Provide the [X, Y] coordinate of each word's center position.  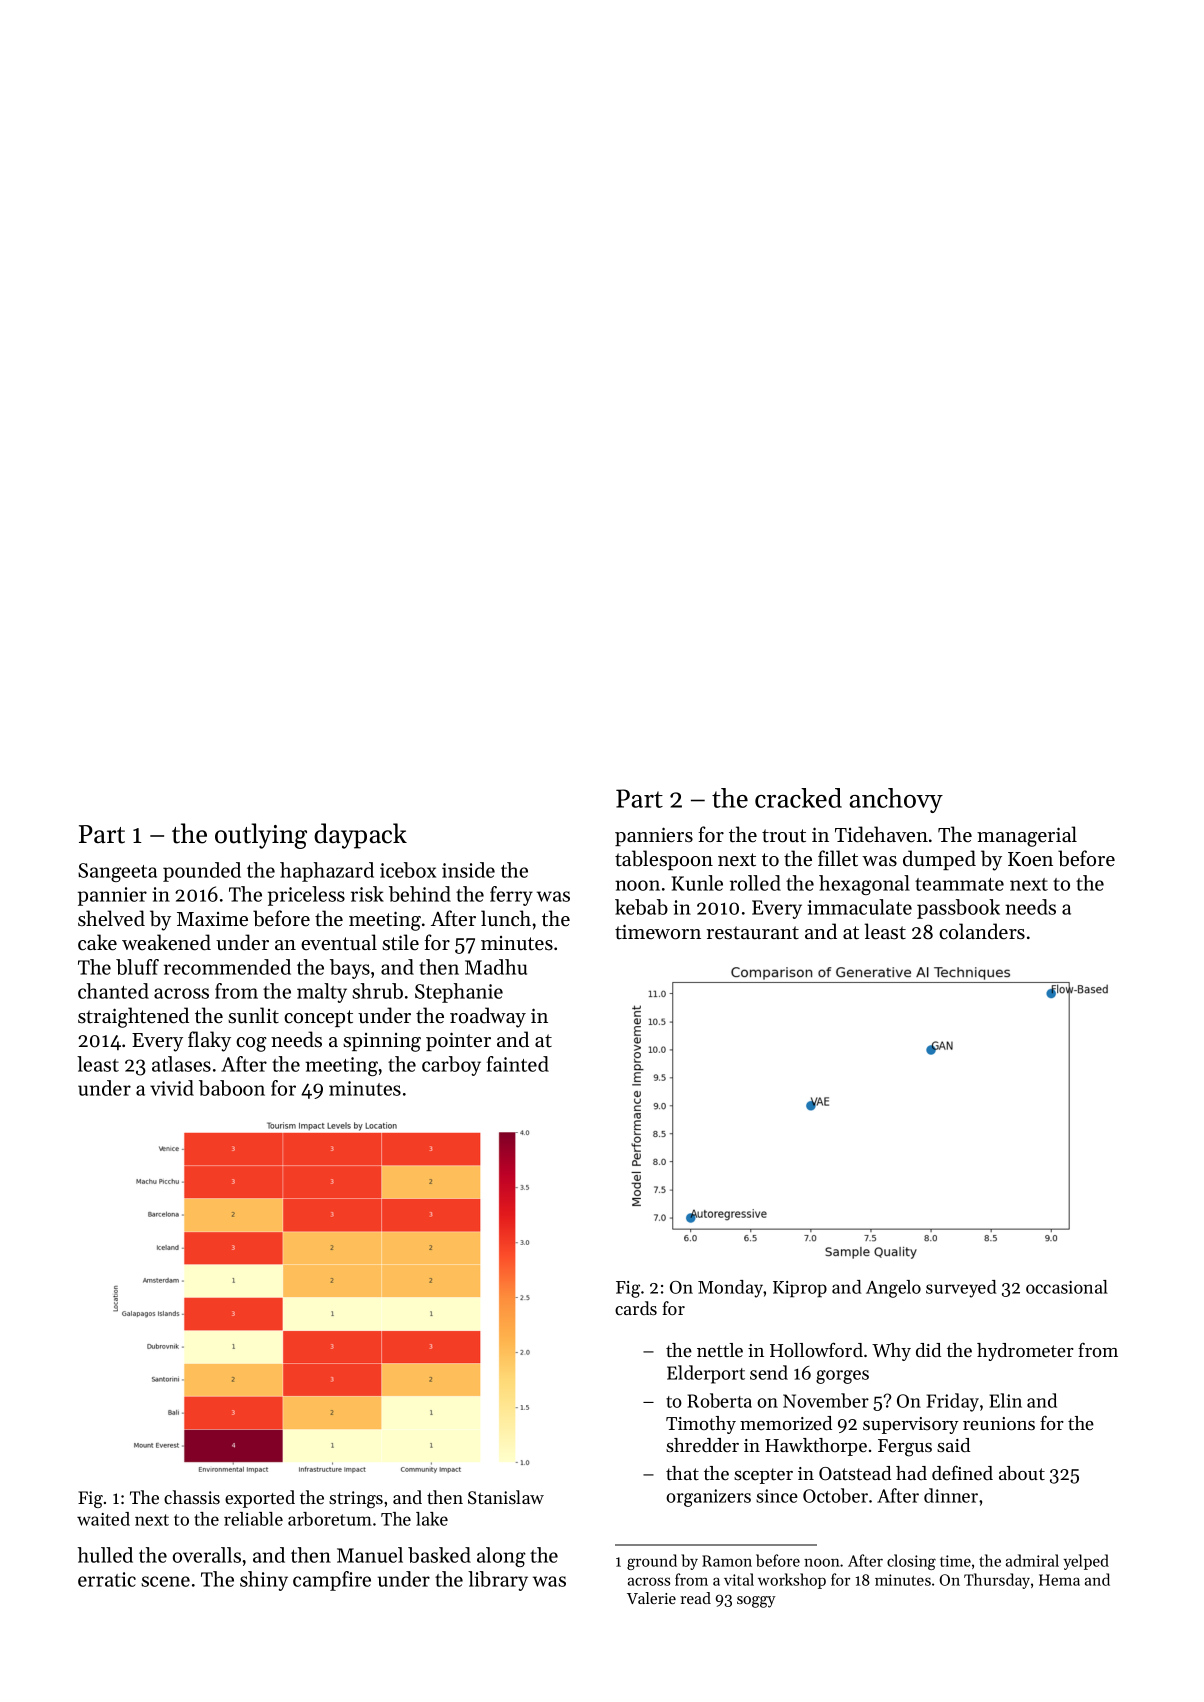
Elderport [706, 1374]
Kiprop [800, 1289]
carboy [451, 1066]
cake [97, 942]
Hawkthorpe [816, 1447]
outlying [261, 836]
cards [636, 1308]
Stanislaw [506, 1497]
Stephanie [459, 993]
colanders [982, 931]
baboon [232, 1088]
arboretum [330, 1519]
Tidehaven [881, 834]
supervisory [911, 1425]
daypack [360, 836]
